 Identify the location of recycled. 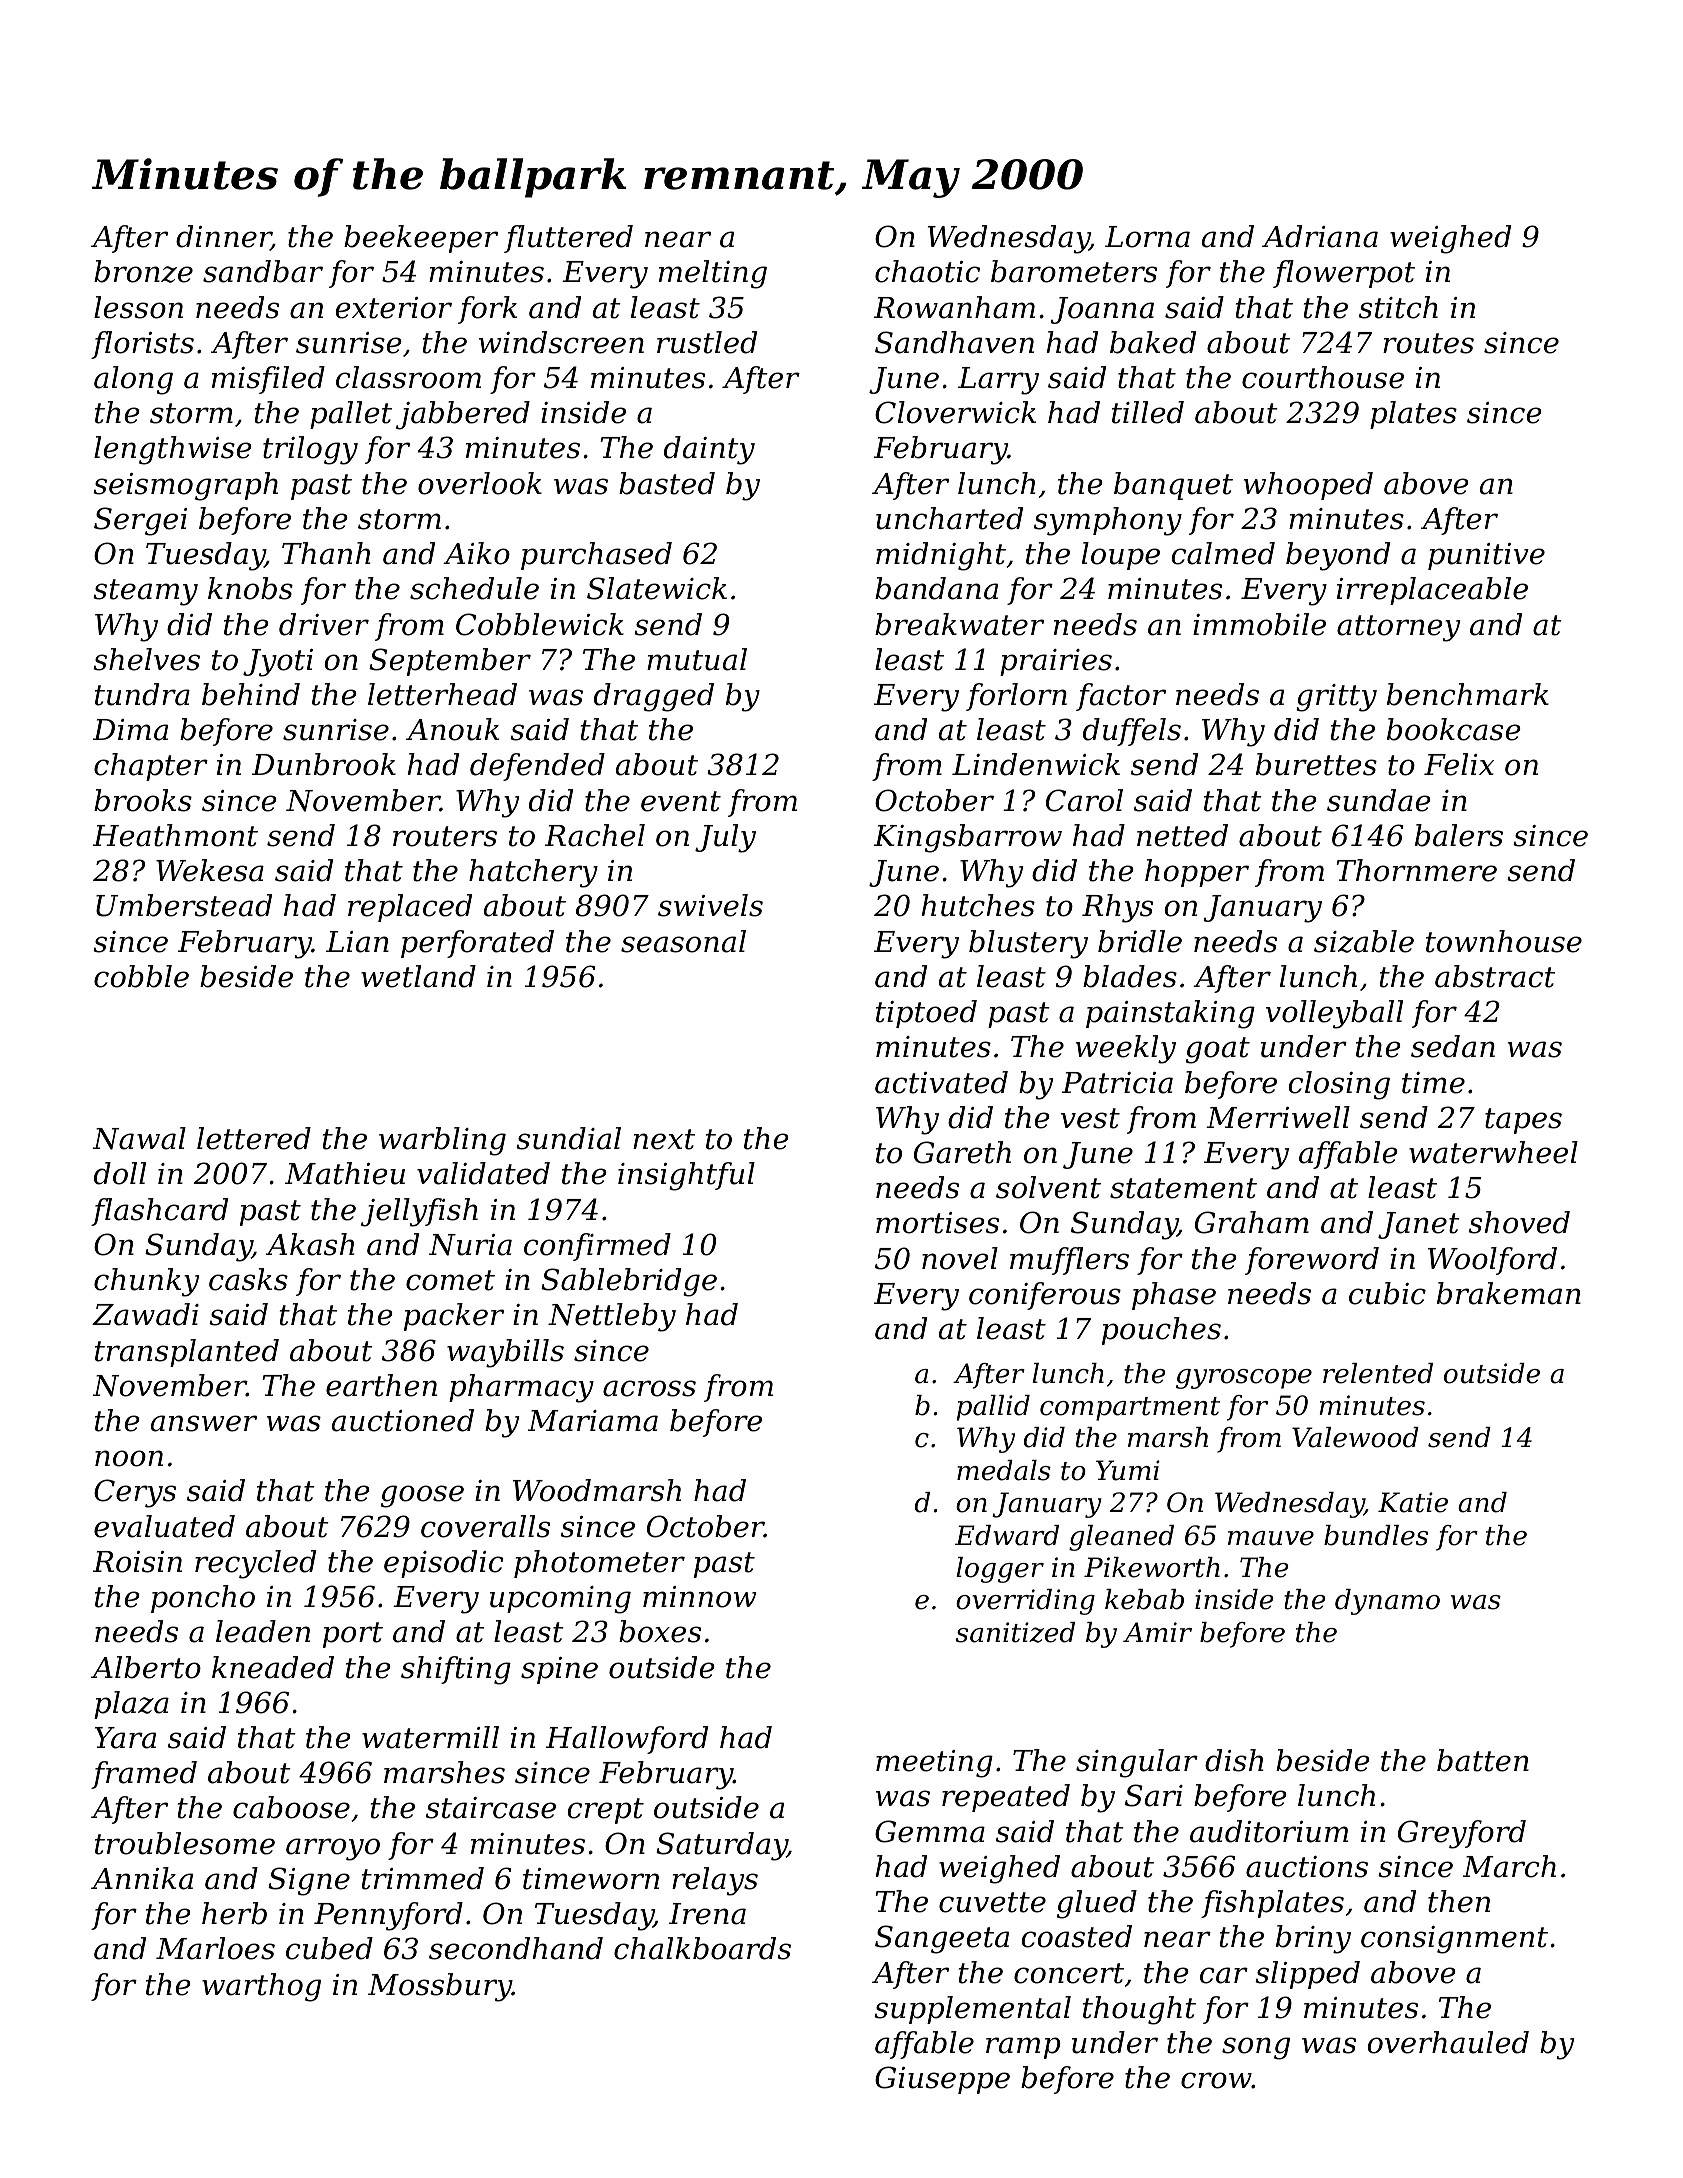
(255, 1564).
